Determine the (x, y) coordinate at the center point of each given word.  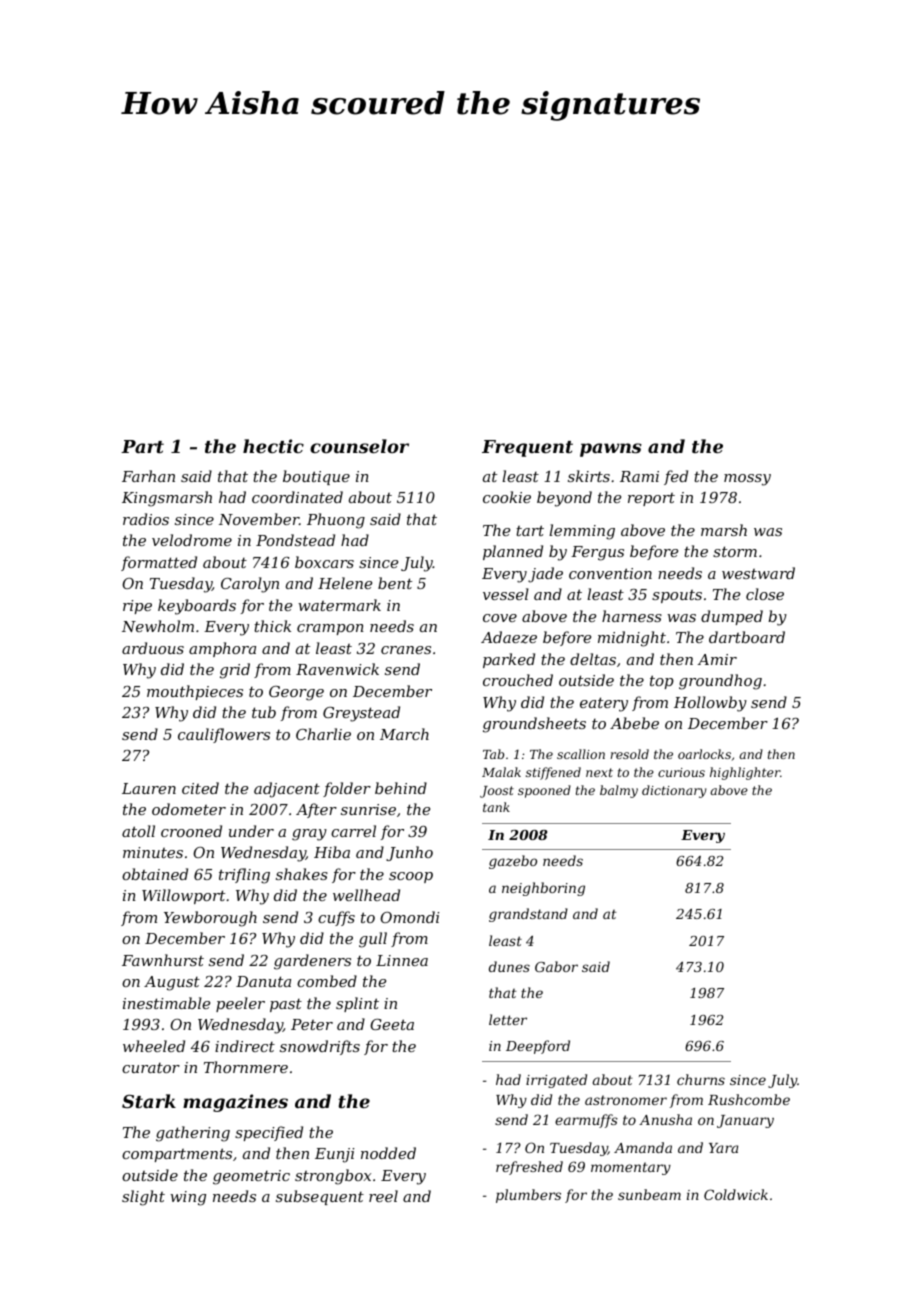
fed (676, 477)
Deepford (538, 1047)
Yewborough (210, 919)
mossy (747, 480)
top (662, 682)
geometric (251, 1177)
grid (235, 671)
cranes (406, 650)
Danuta (263, 981)
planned (513, 552)
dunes (509, 966)
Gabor (556, 966)
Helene (345, 583)
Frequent (527, 448)
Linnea (402, 960)
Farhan (148, 476)
